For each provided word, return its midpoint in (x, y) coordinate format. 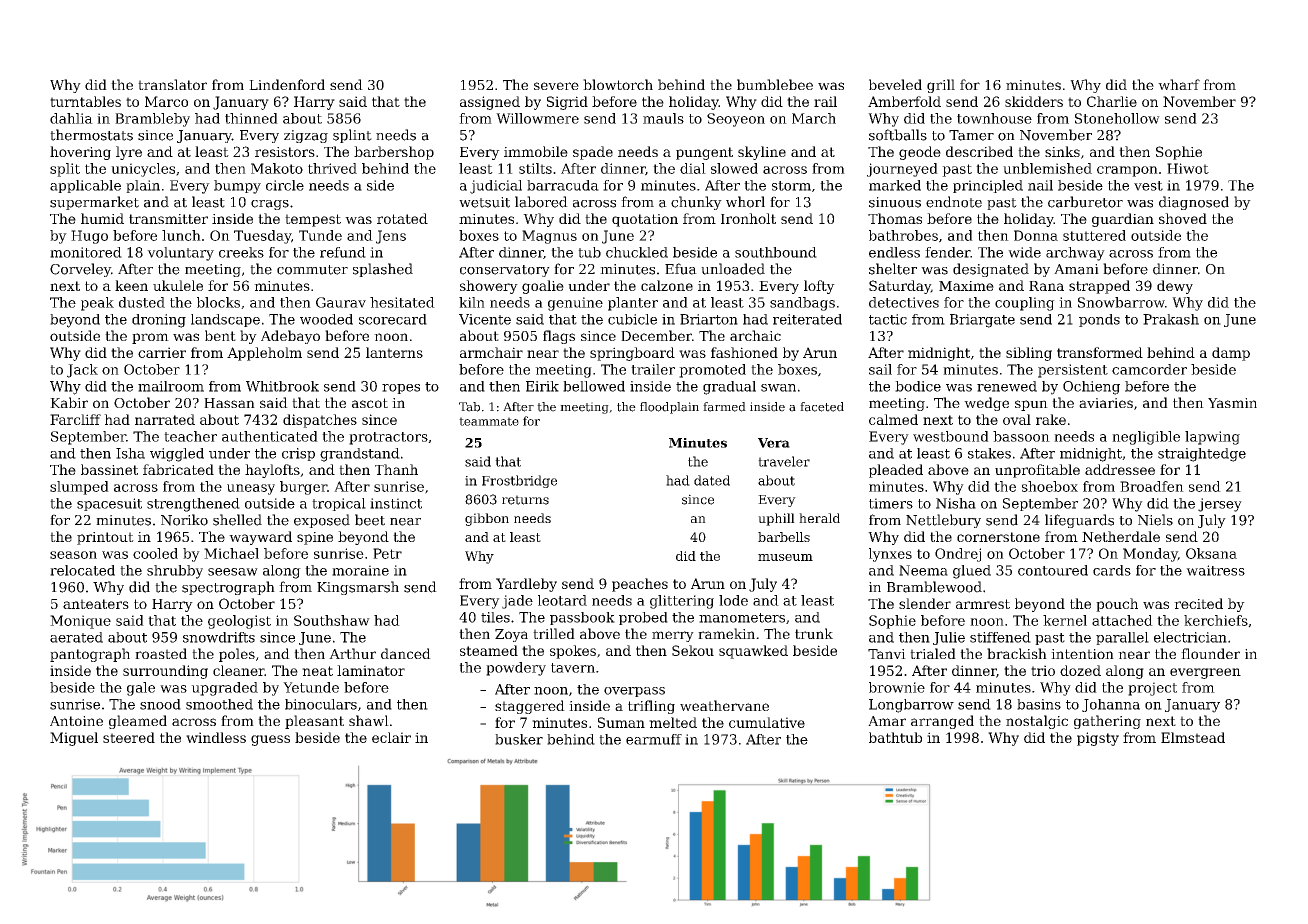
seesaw (233, 572)
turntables (85, 101)
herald (819, 518)
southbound (776, 252)
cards (1112, 570)
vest (1148, 186)
